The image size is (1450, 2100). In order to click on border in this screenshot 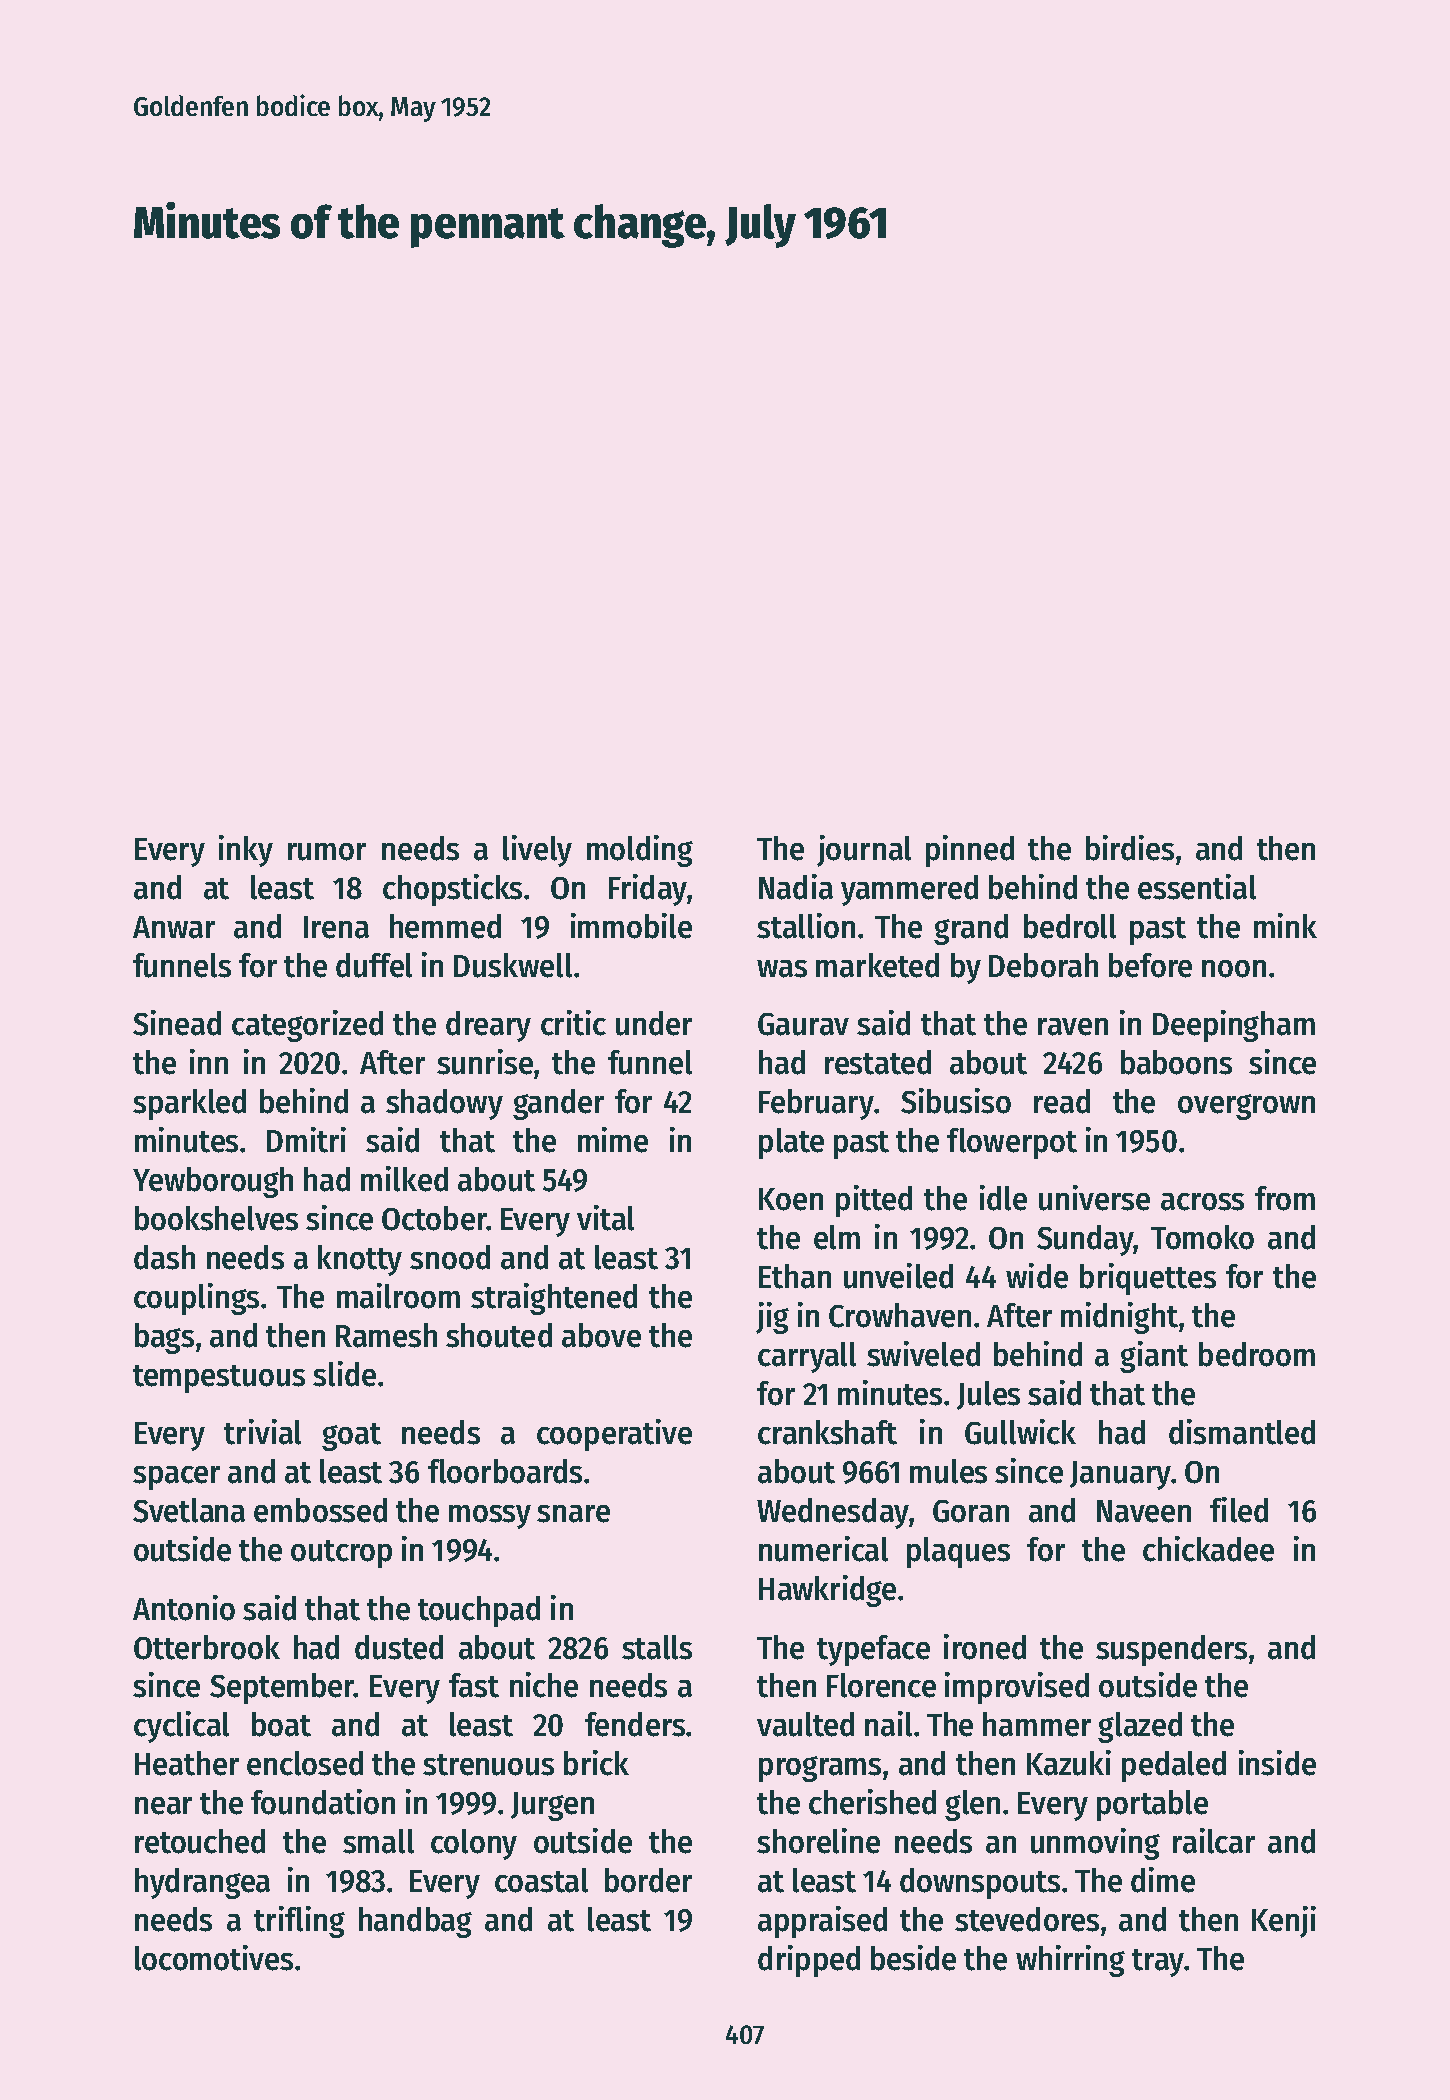, I will do `click(648, 1880)`.
